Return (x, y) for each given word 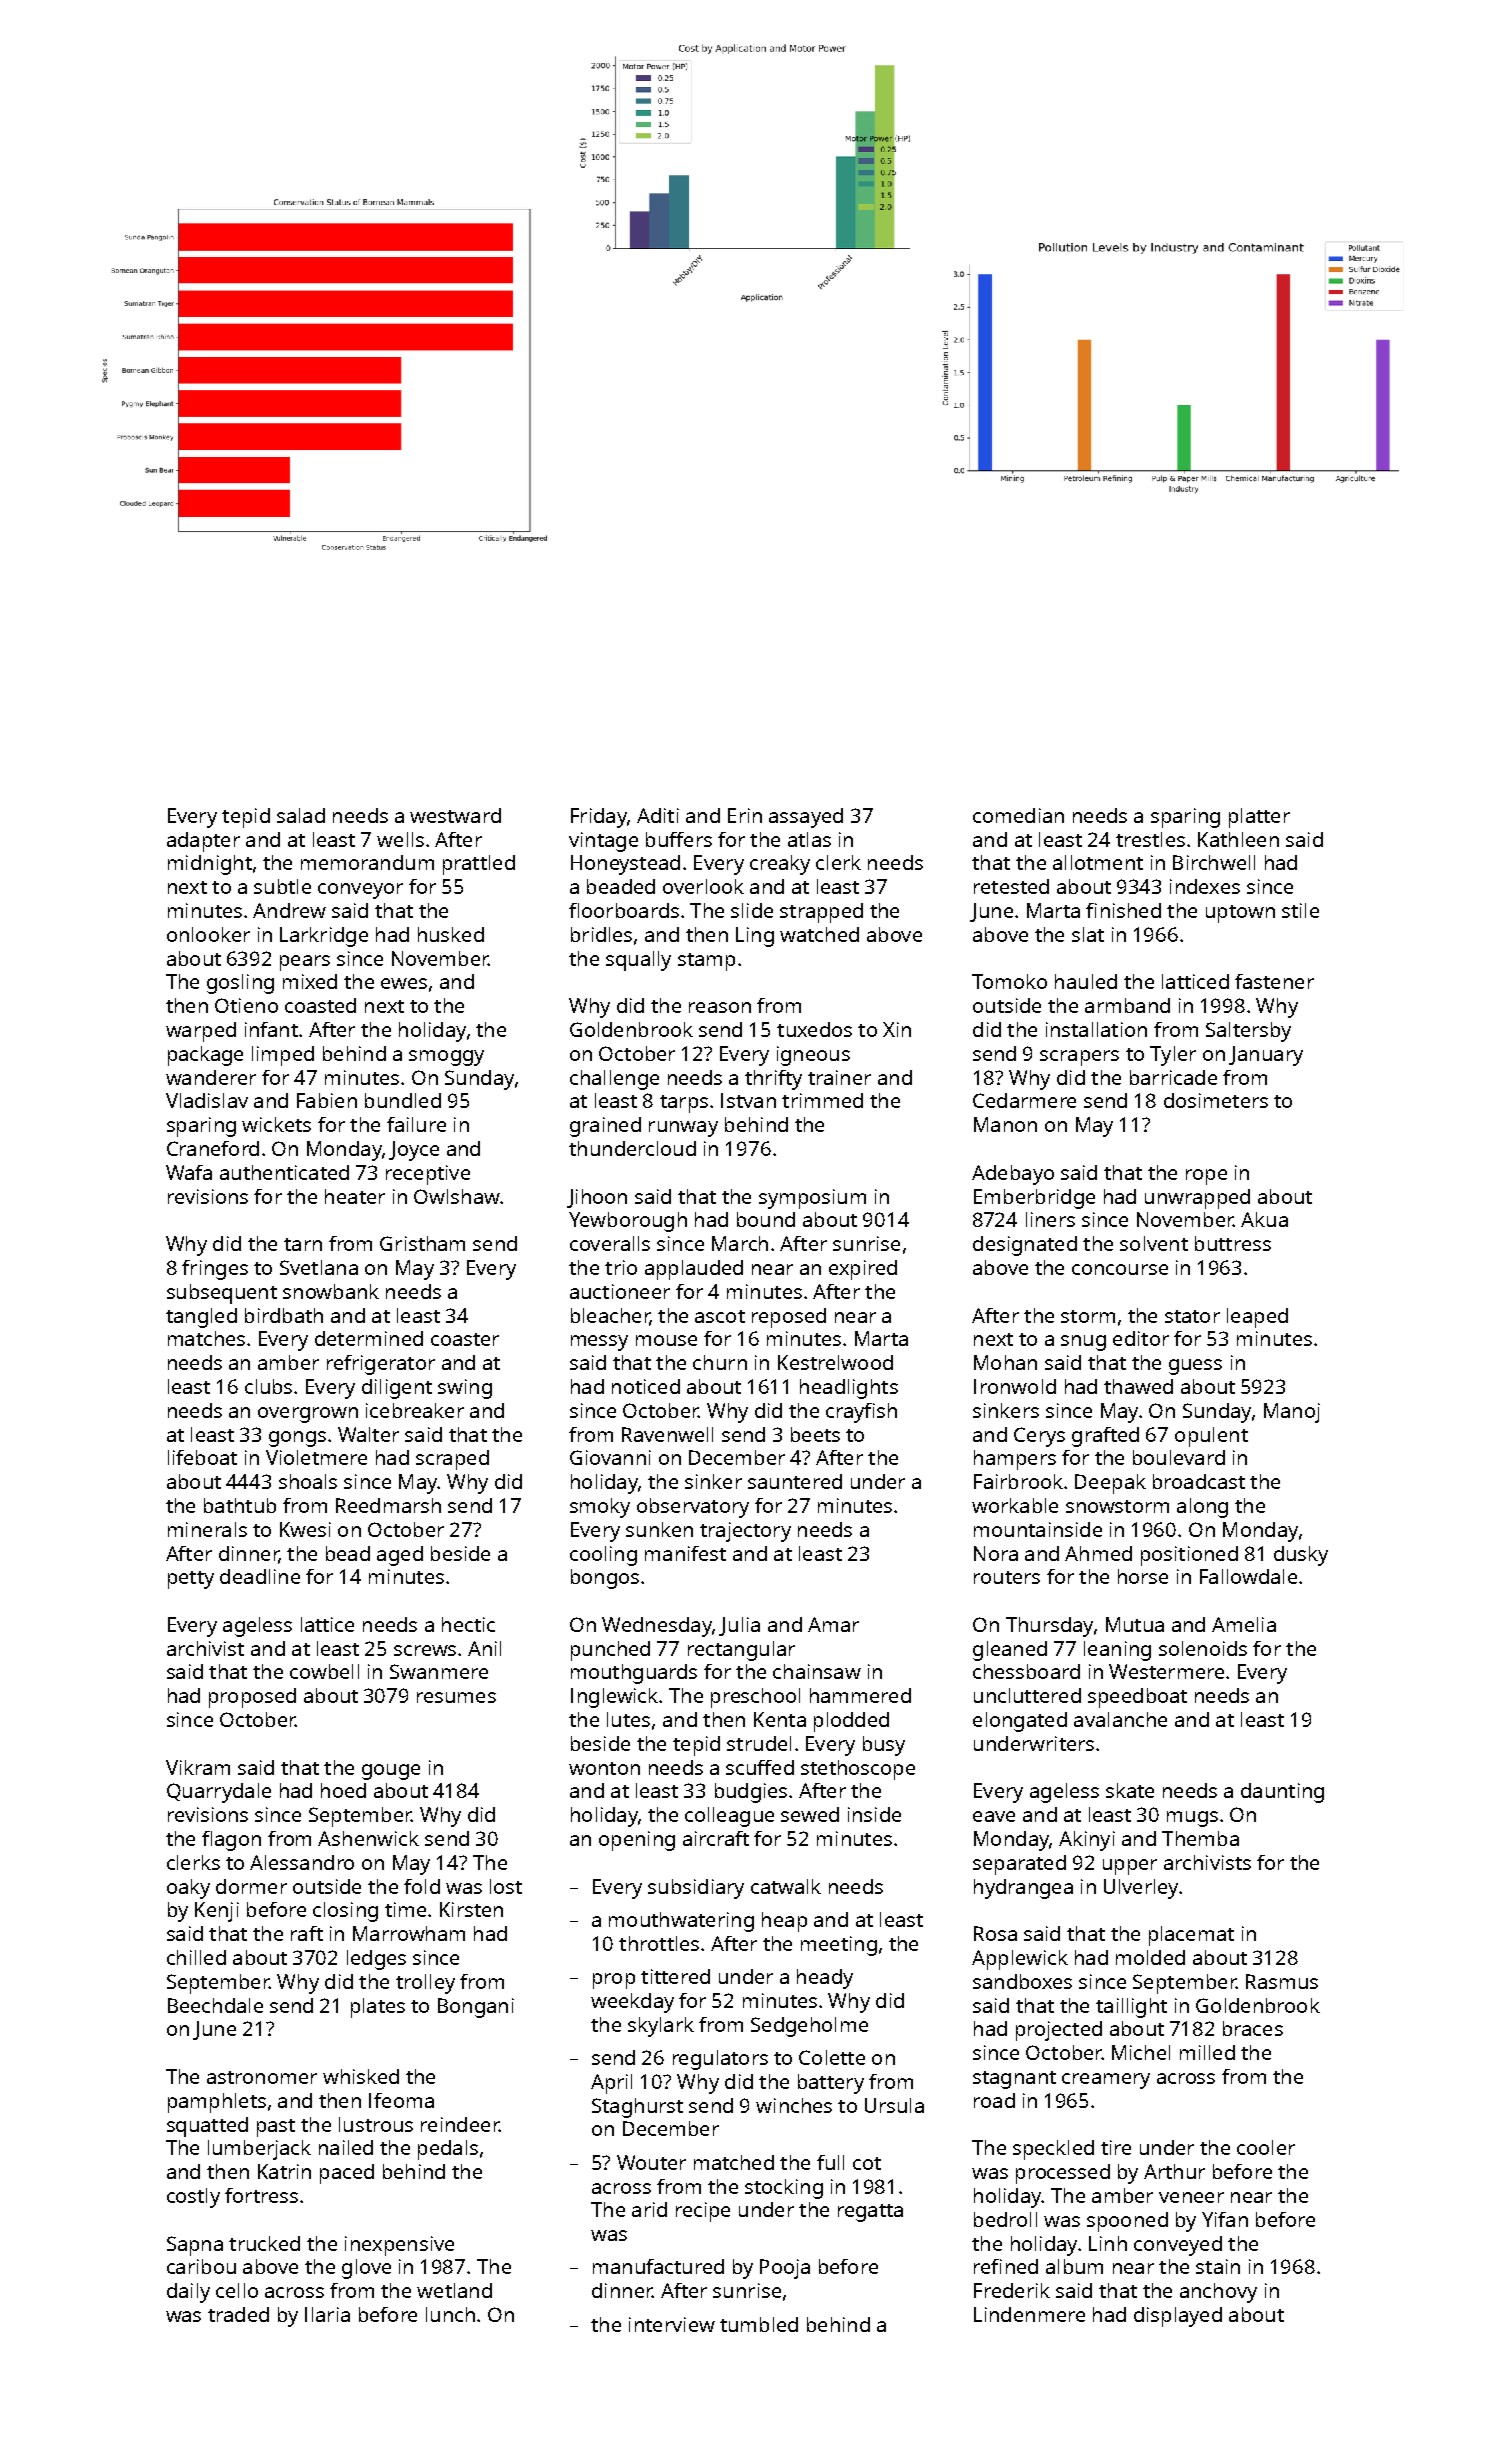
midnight (210, 865)
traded (238, 2314)
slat (1088, 934)
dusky (1301, 1556)
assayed (806, 818)
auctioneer (620, 1291)
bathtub (240, 1505)
